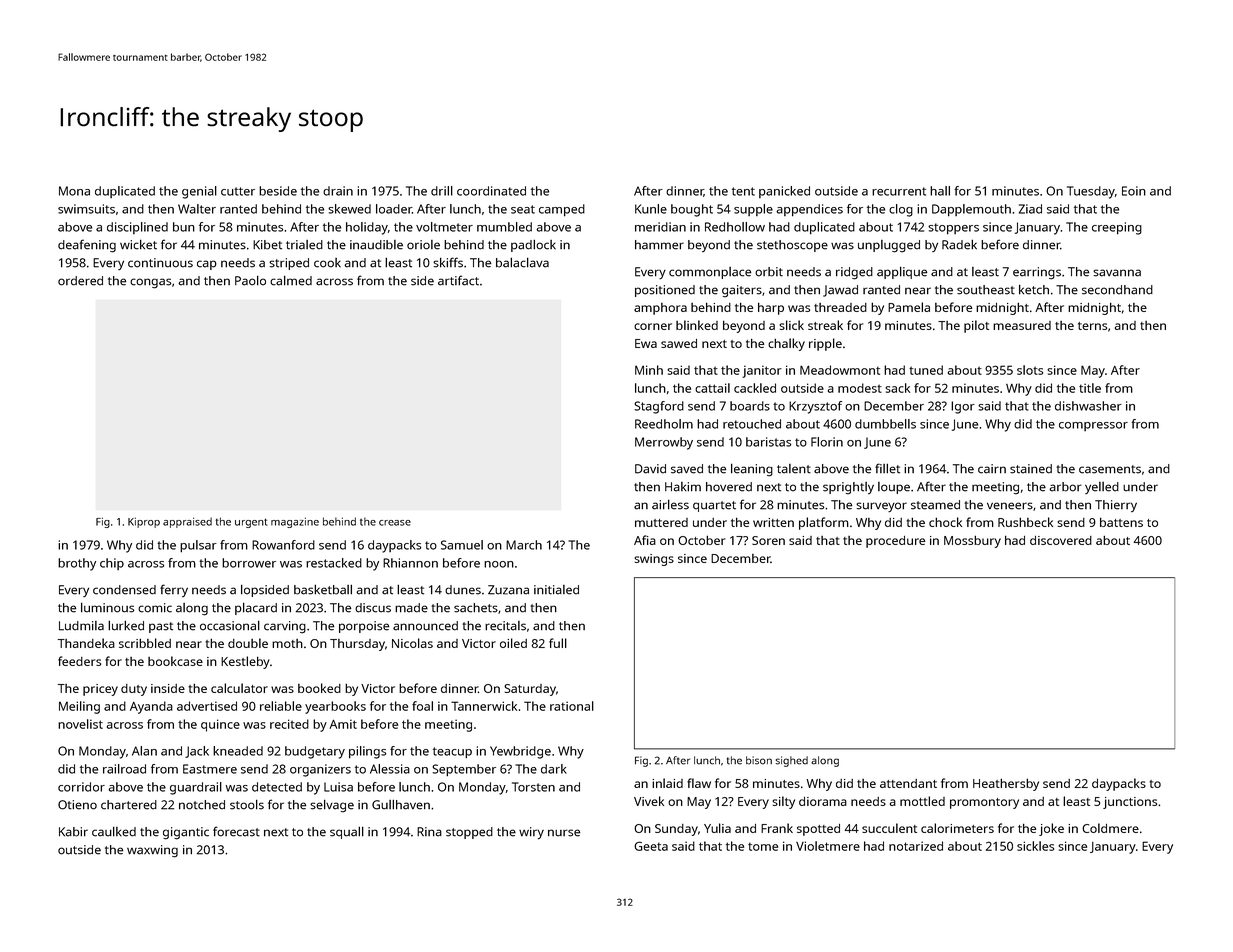 Image resolution: width=1233 pixels, height=952 pixels. I want to click on Ewa, so click(646, 343).
